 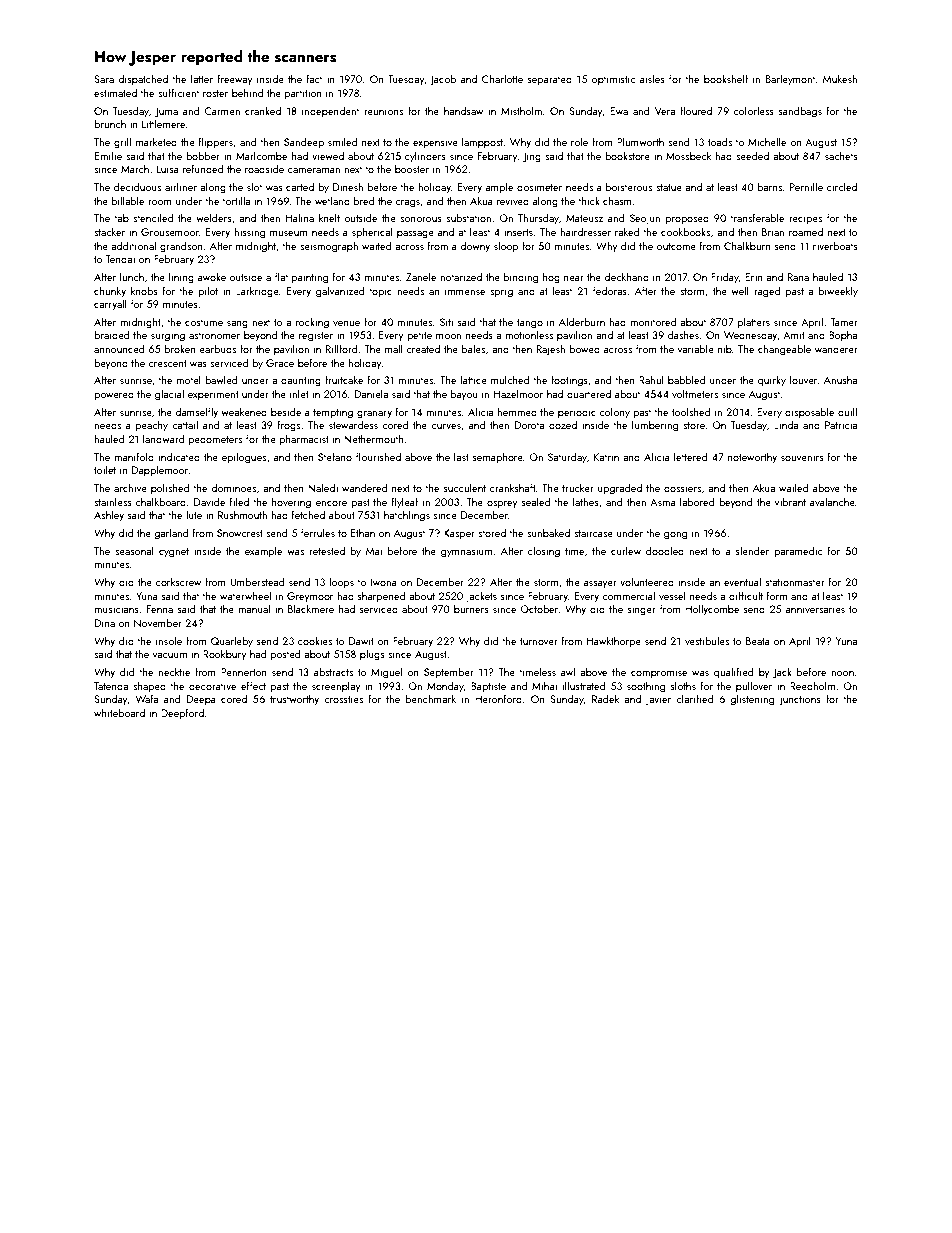 What do you see at coordinates (725, 278) in the page?
I see `Friday` at bounding box center [725, 278].
